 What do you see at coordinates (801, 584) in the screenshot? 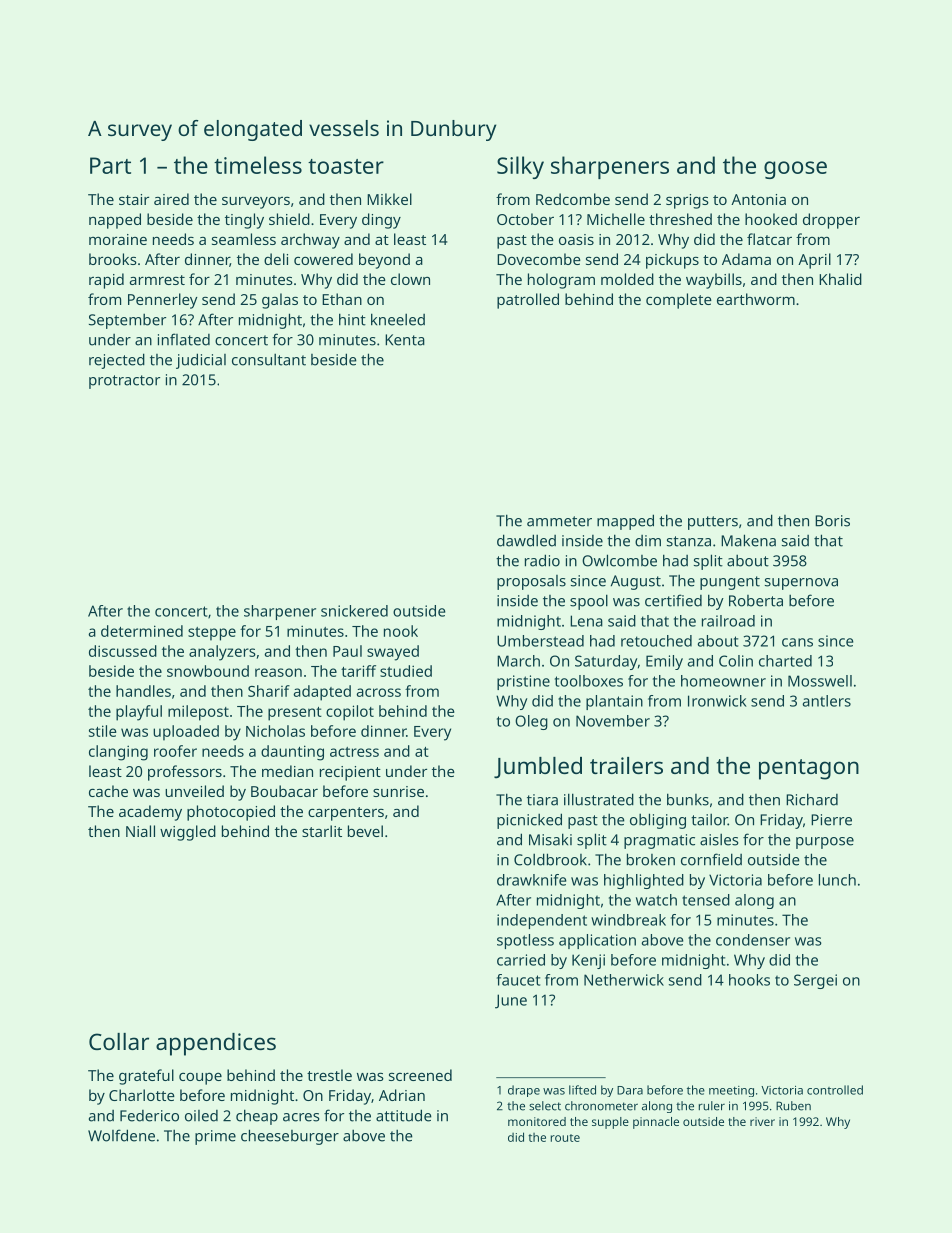
I see `supernova` at bounding box center [801, 584].
